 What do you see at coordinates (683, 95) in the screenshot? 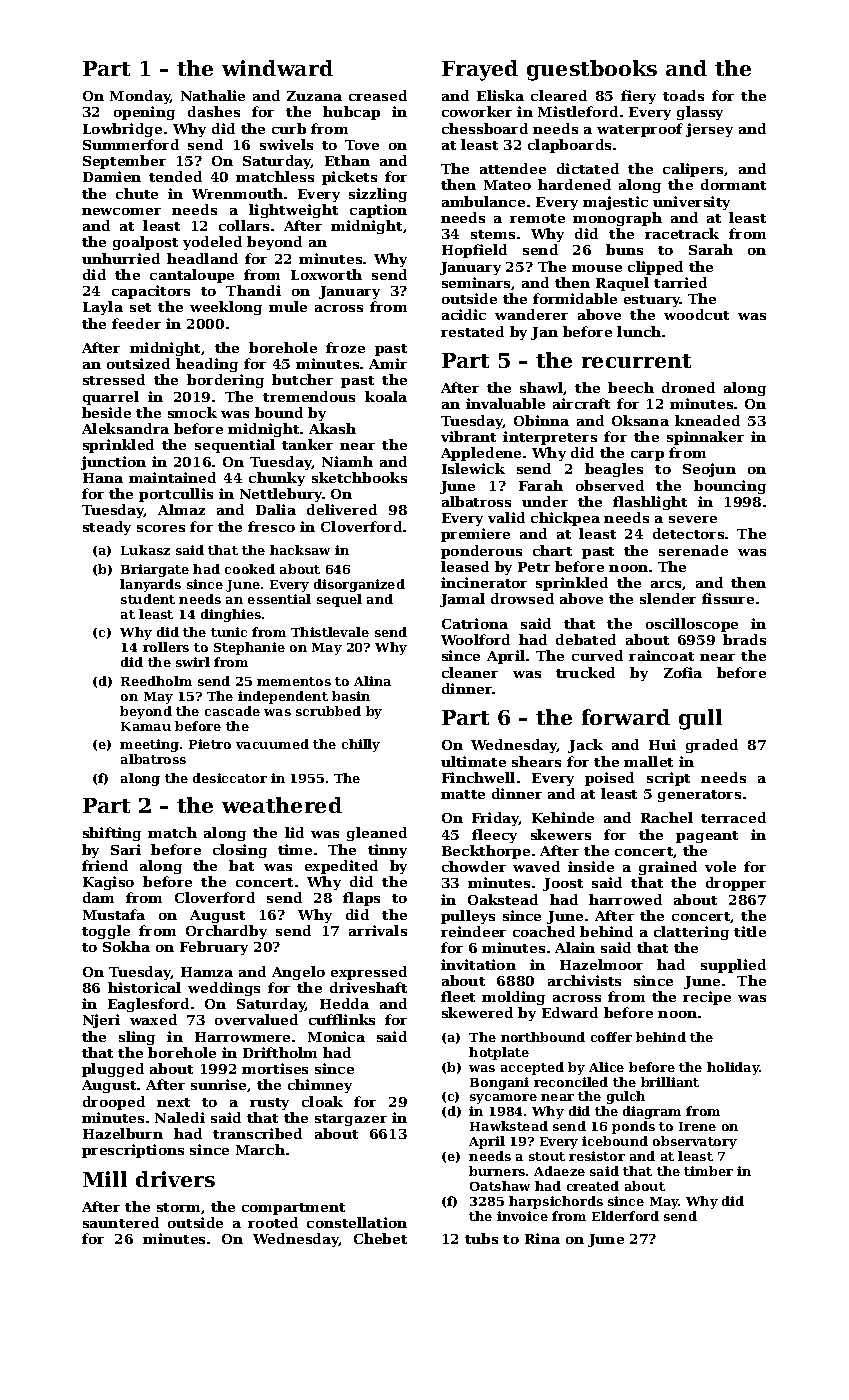
I see `toads` at bounding box center [683, 95].
